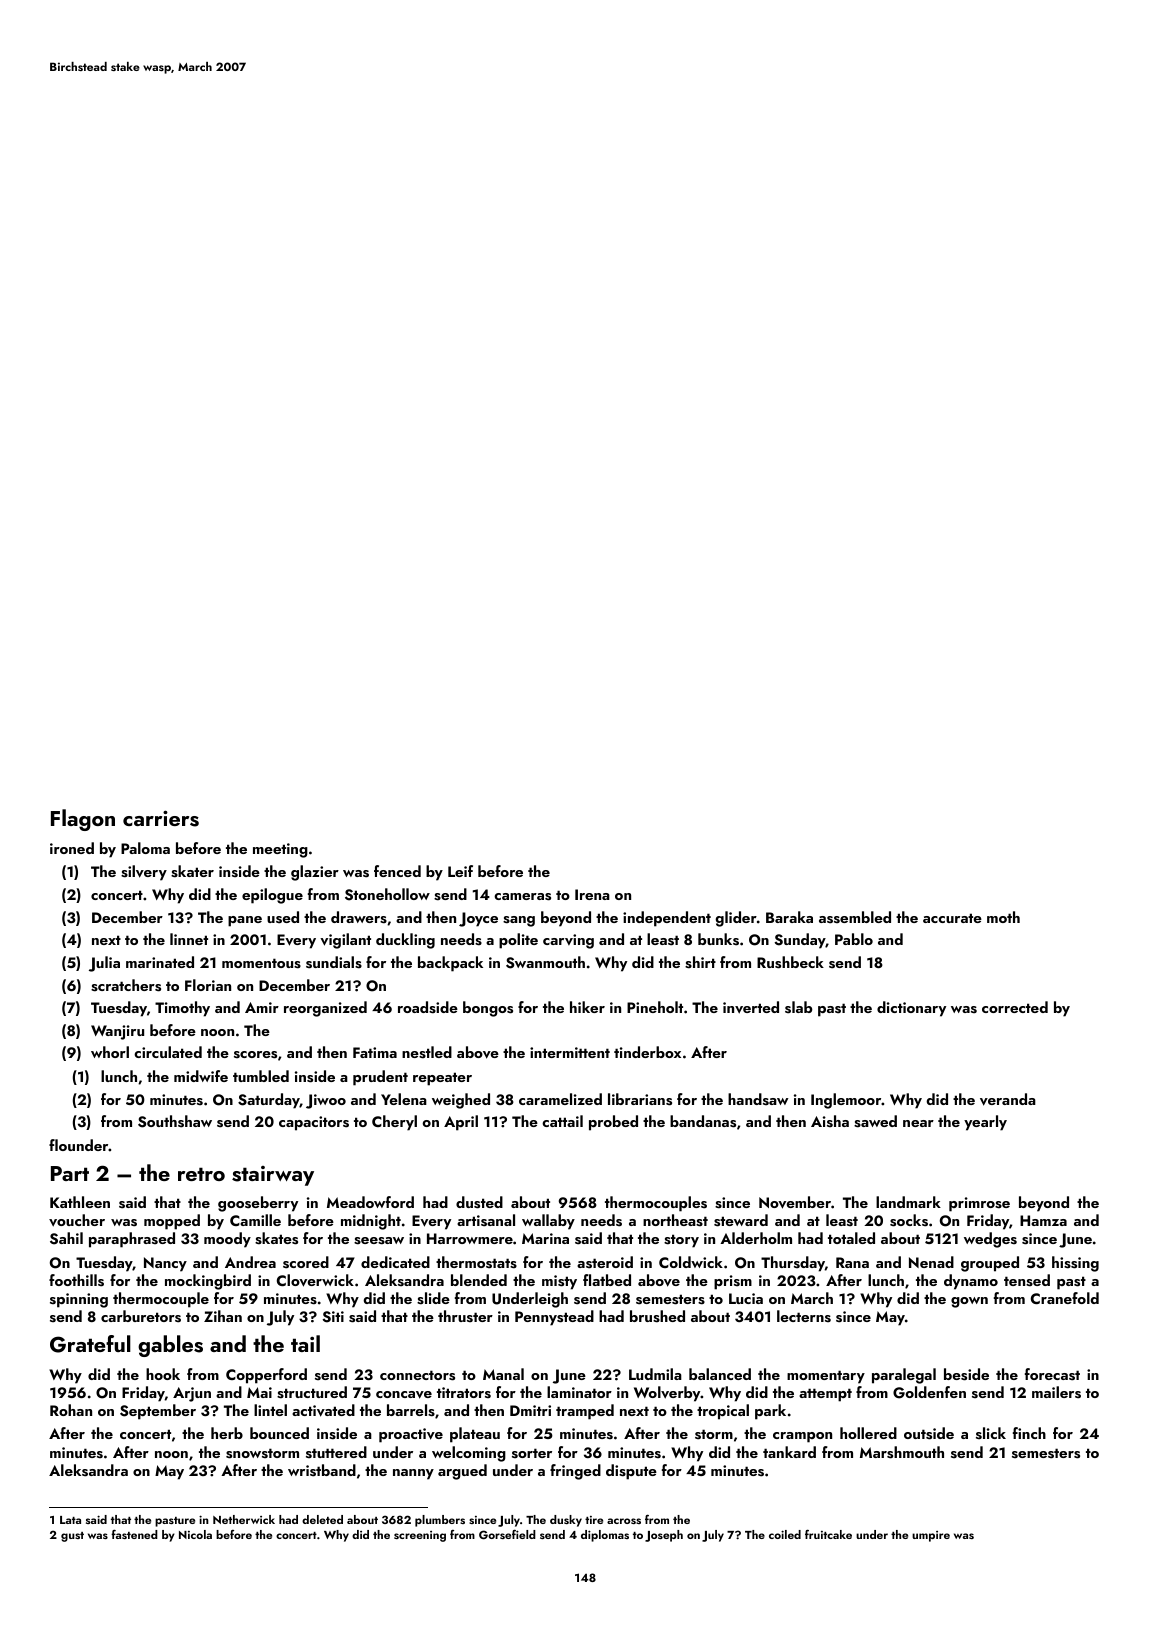  I want to click on accurate, so click(952, 918).
